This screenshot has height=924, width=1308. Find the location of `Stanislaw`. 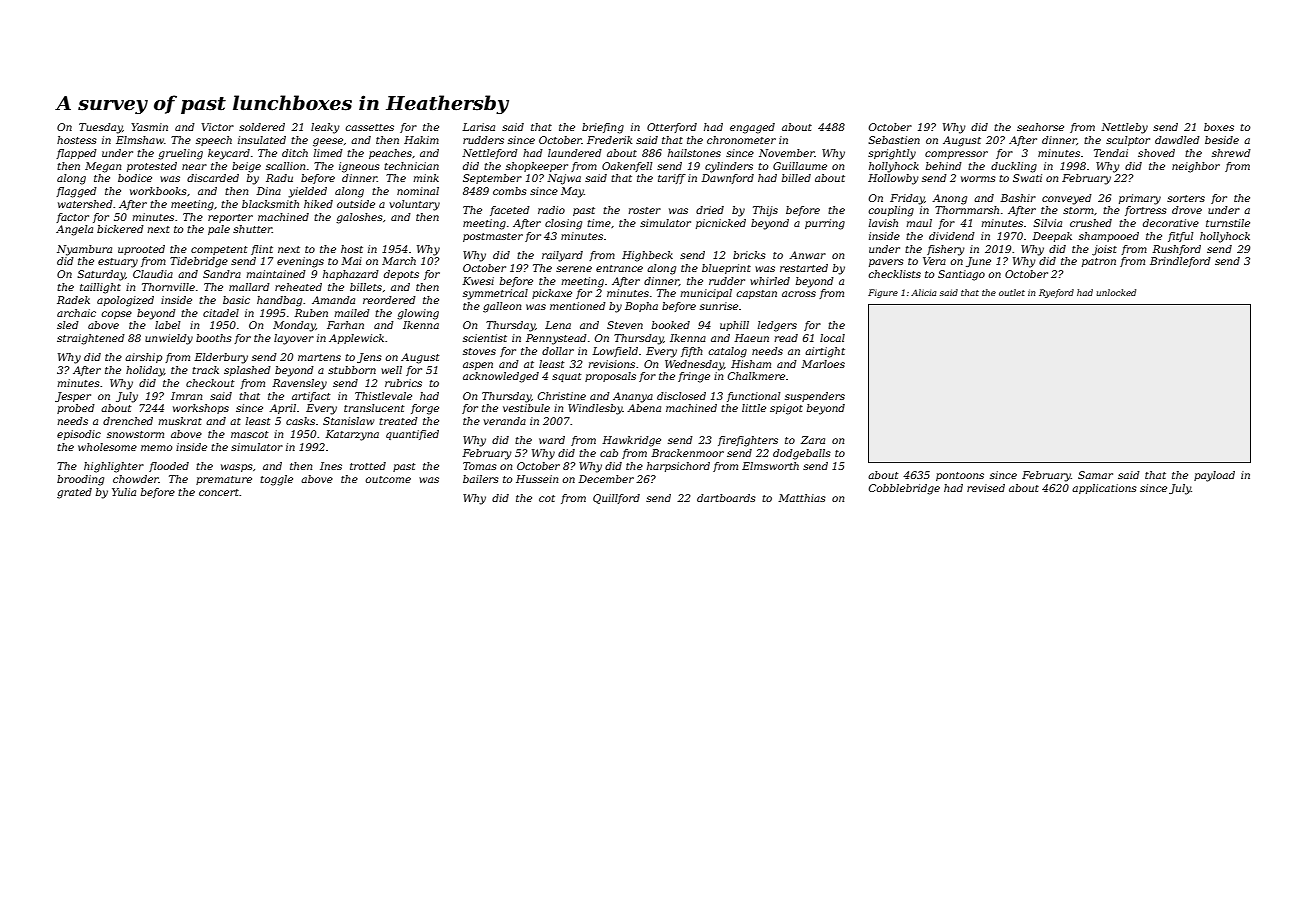

Stanislaw is located at coordinates (349, 421).
